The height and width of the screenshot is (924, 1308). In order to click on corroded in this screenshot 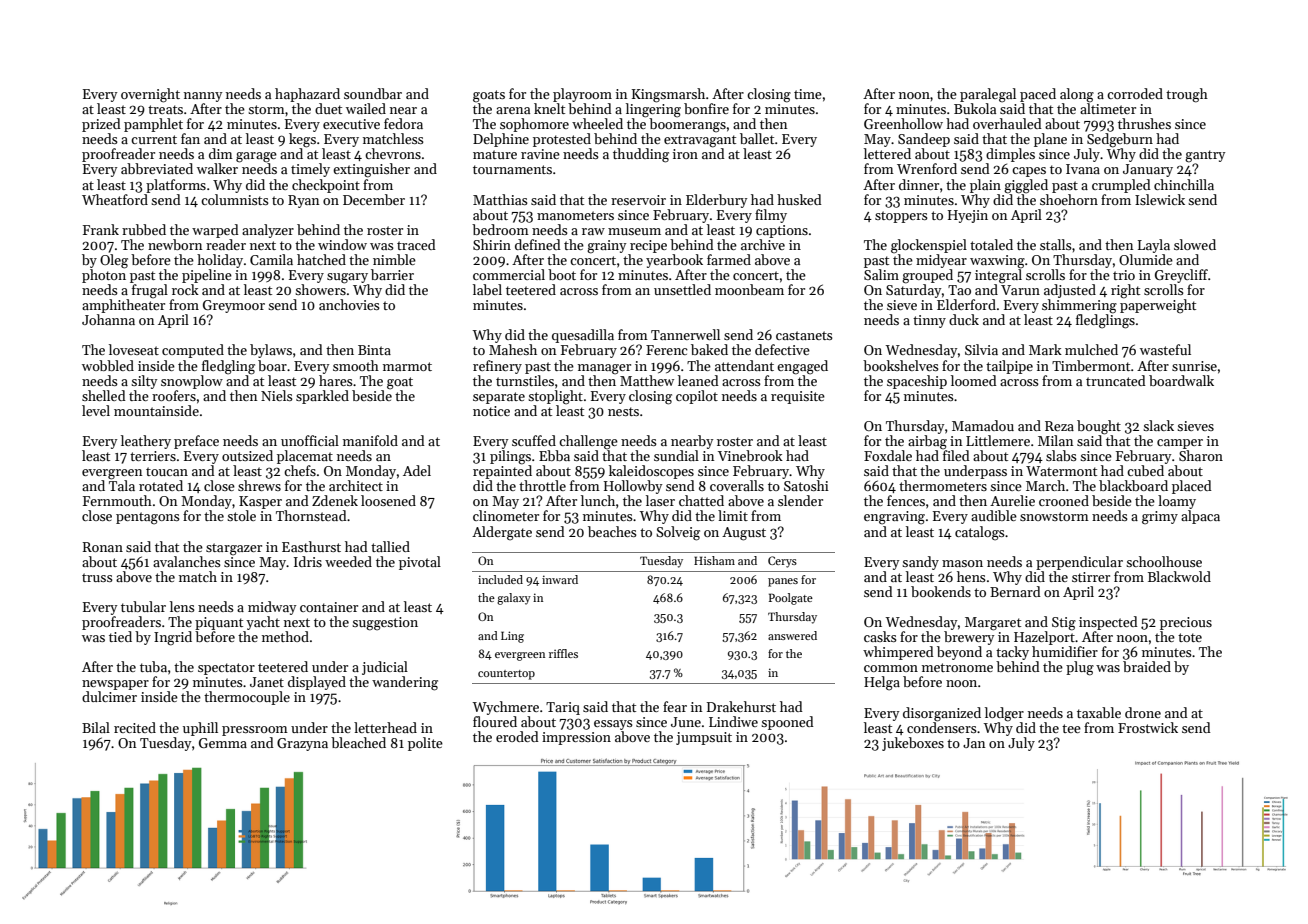, I will do `click(1135, 93)`.
